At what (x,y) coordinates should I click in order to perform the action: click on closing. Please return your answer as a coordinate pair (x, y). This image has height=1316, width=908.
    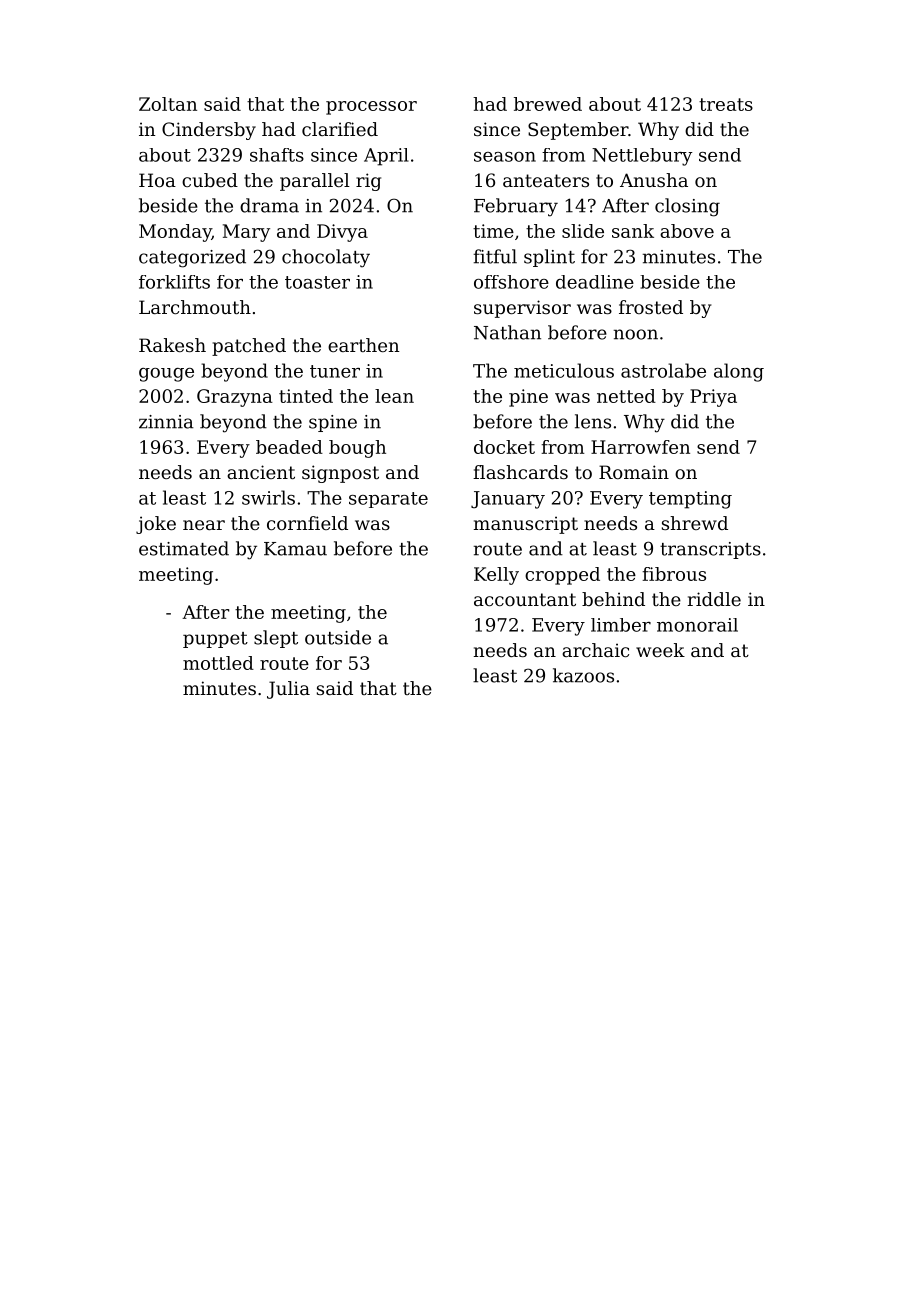
    Looking at the image, I should click on (687, 207).
